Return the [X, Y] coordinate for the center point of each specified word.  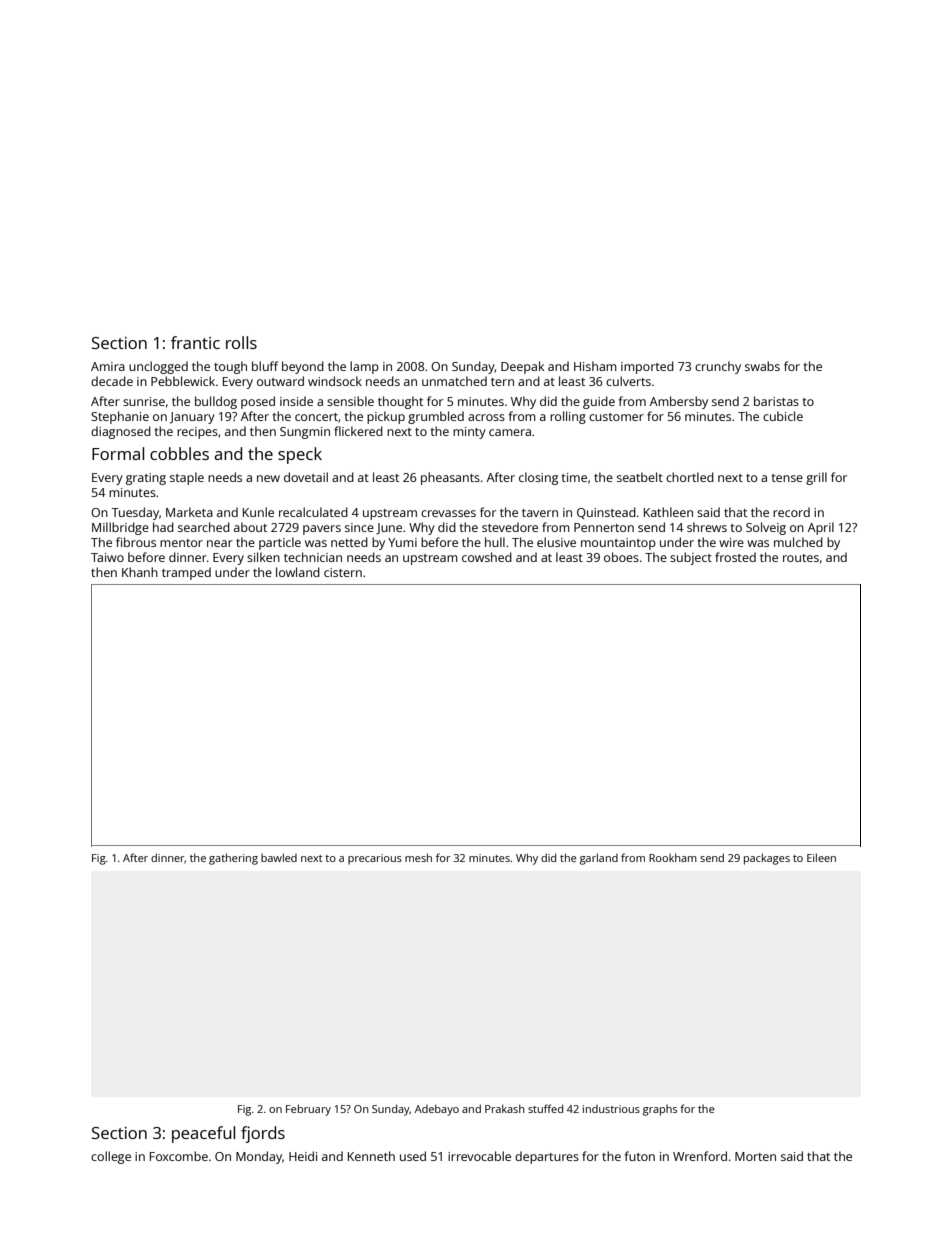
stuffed [545, 1108]
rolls [241, 342]
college [111, 1157]
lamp [364, 367]
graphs [660, 1110]
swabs [762, 366]
